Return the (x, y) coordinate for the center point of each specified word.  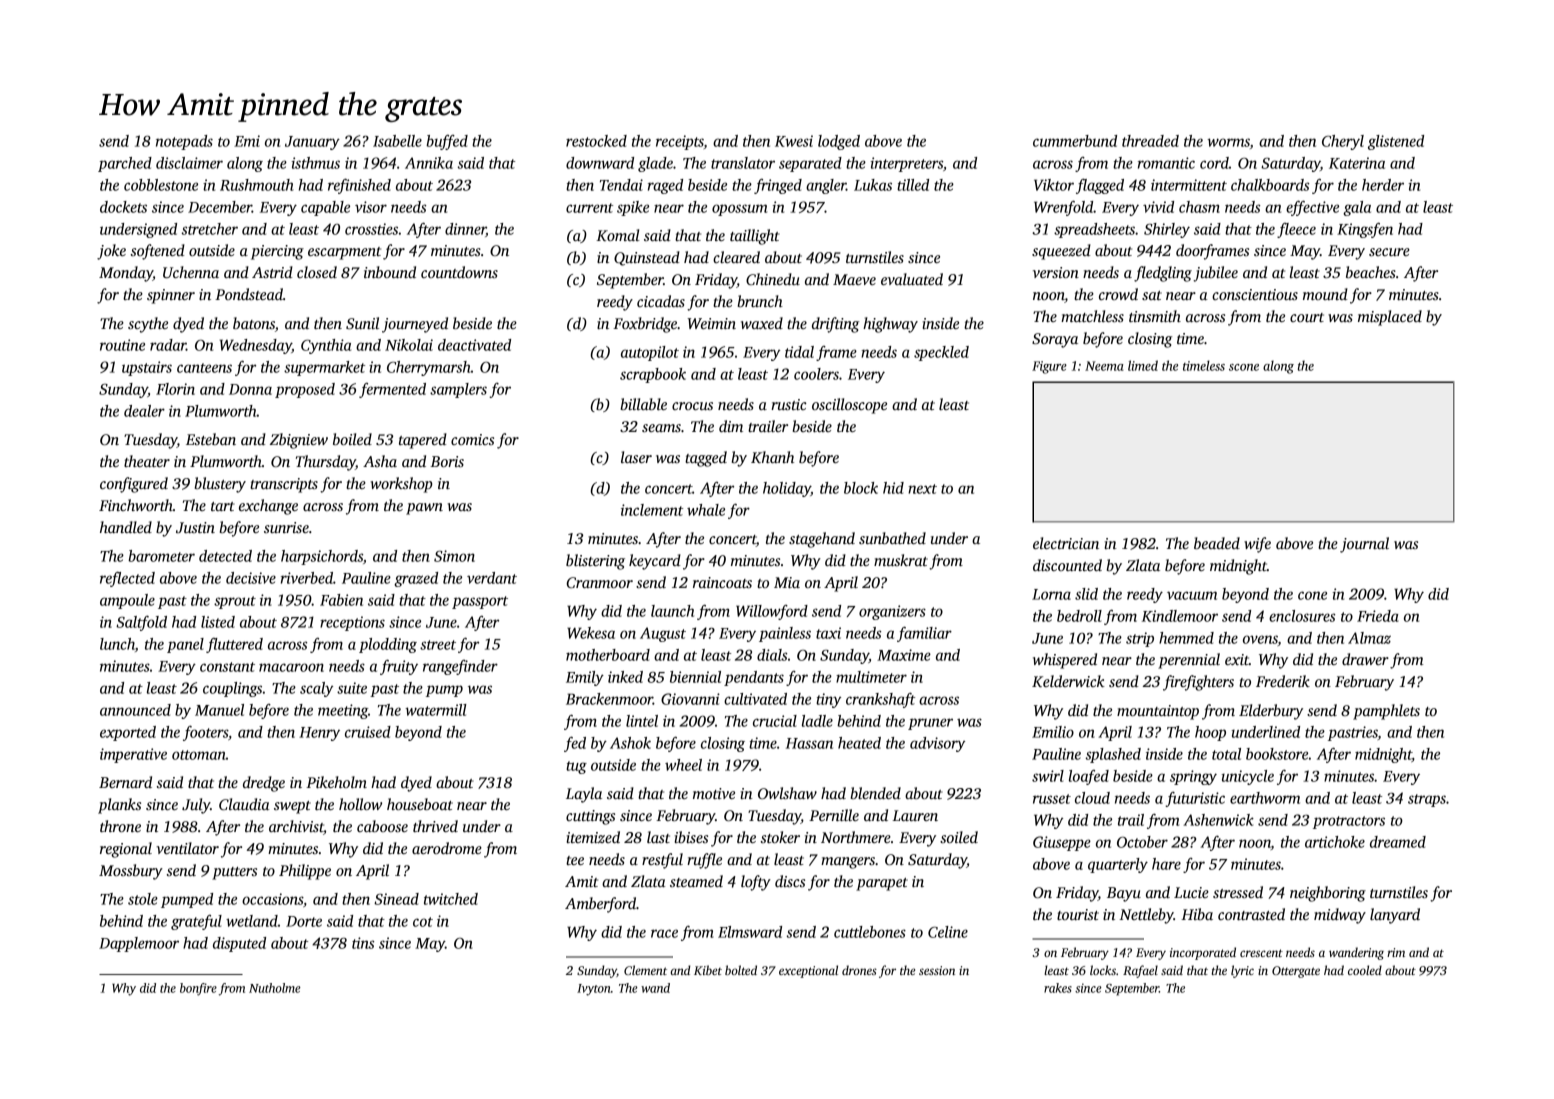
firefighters (1198, 683)
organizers (892, 612)
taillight (755, 237)
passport (480, 602)
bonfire (198, 989)
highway (890, 325)
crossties (371, 229)
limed (1143, 365)
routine (122, 345)
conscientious (1255, 294)
